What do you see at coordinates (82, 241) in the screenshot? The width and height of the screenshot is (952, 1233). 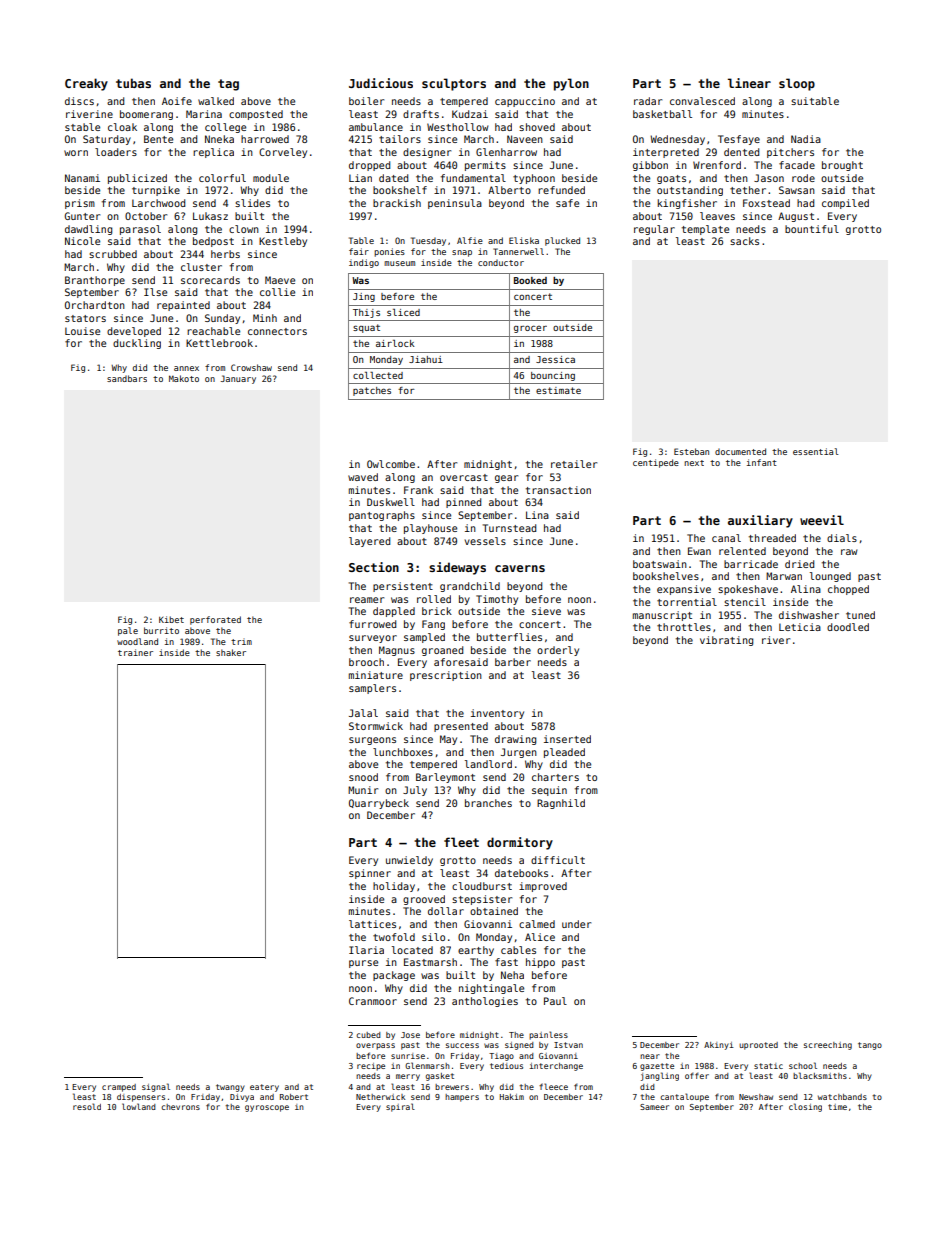 I see `Nicole` at bounding box center [82, 241].
